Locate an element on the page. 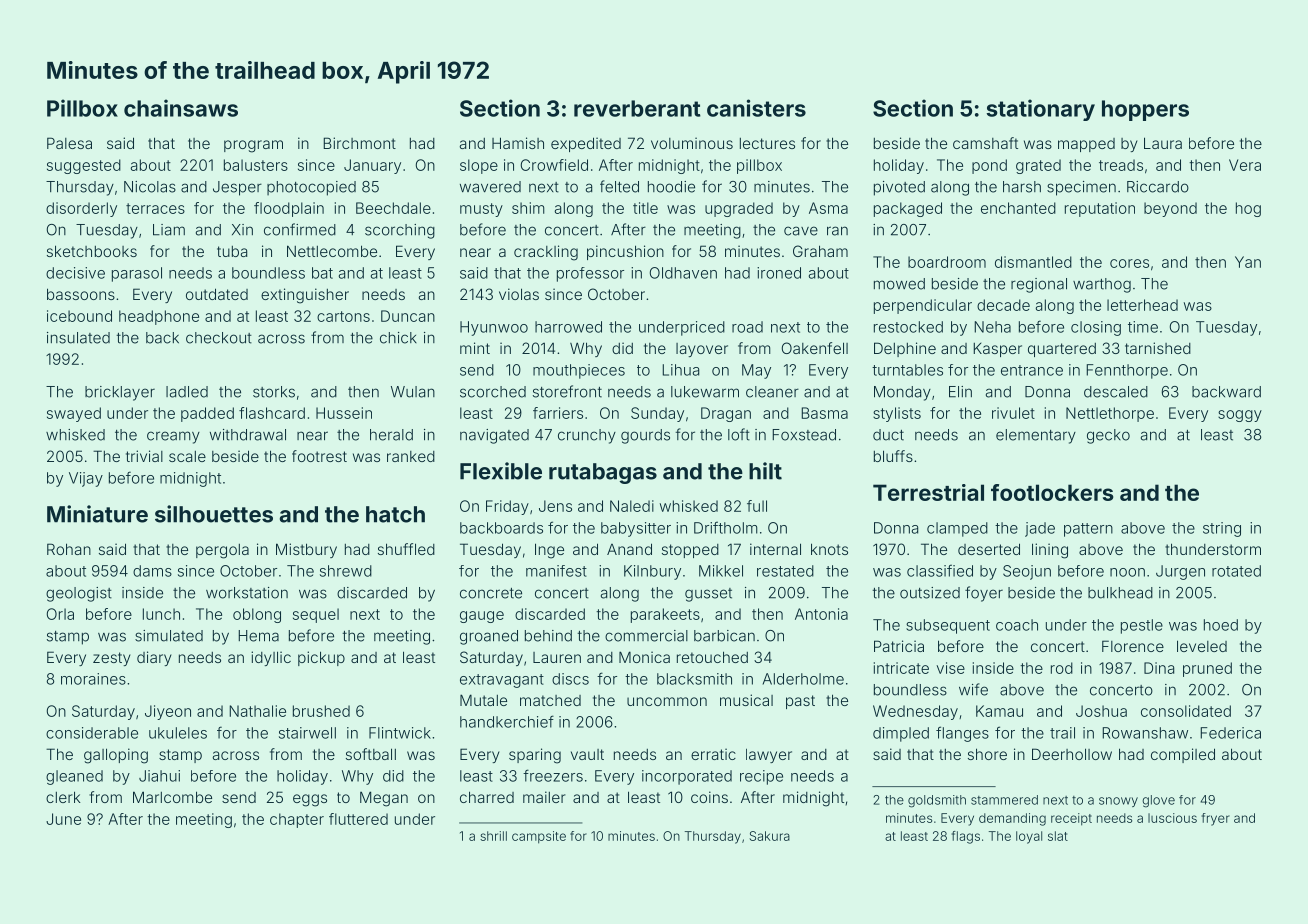 Image resolution: width=1308 pixels, height=924 pixels. tuba is located at coordinates (232, 251).
